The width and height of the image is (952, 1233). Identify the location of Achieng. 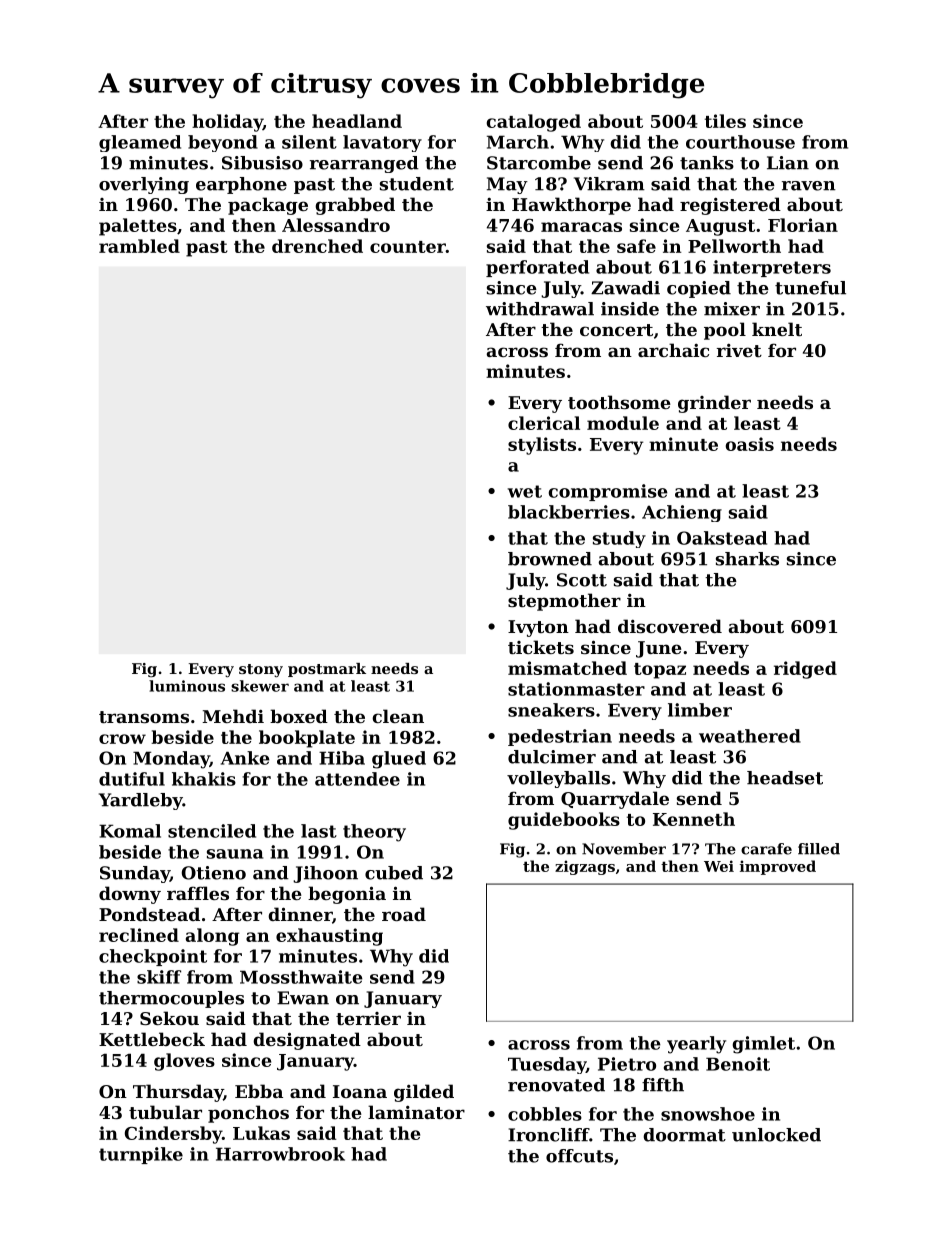
(682, 513).
